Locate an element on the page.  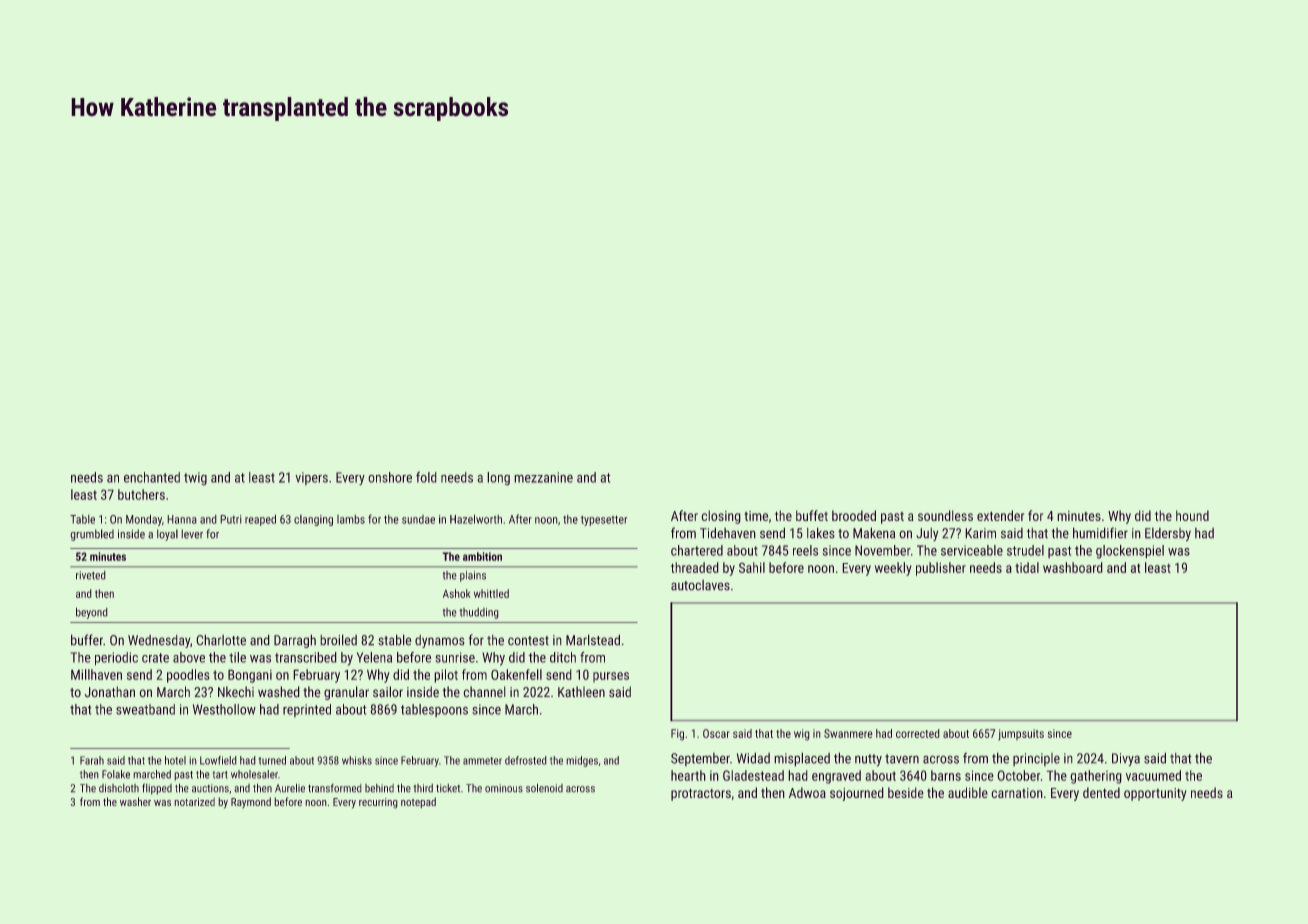
soundless is located at coordinates (945, 515).
